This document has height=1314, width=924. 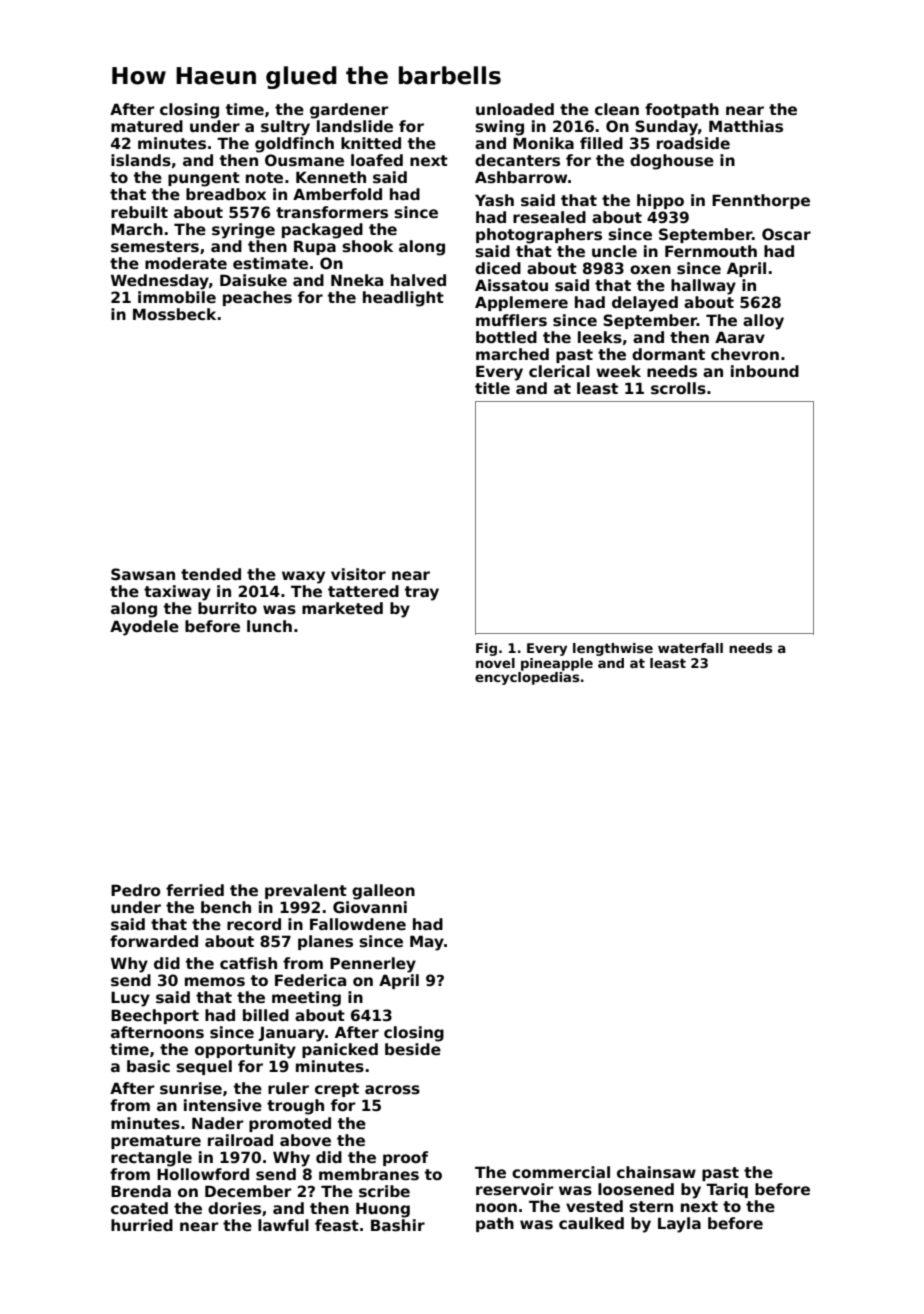 I want to click on gardener, so click(x=349, y=111).
